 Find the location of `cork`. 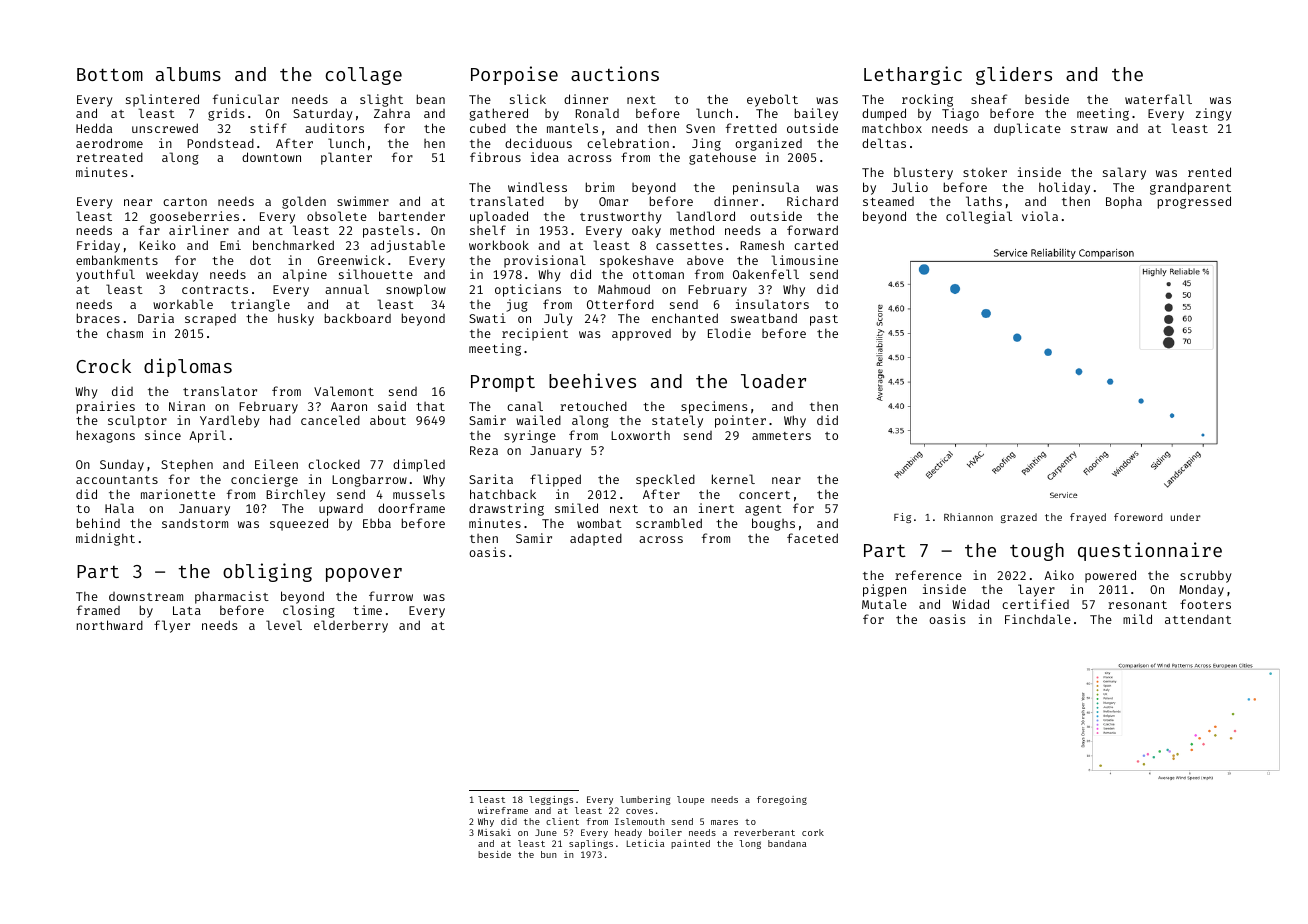

cork is located at coordinates (813, 832).
